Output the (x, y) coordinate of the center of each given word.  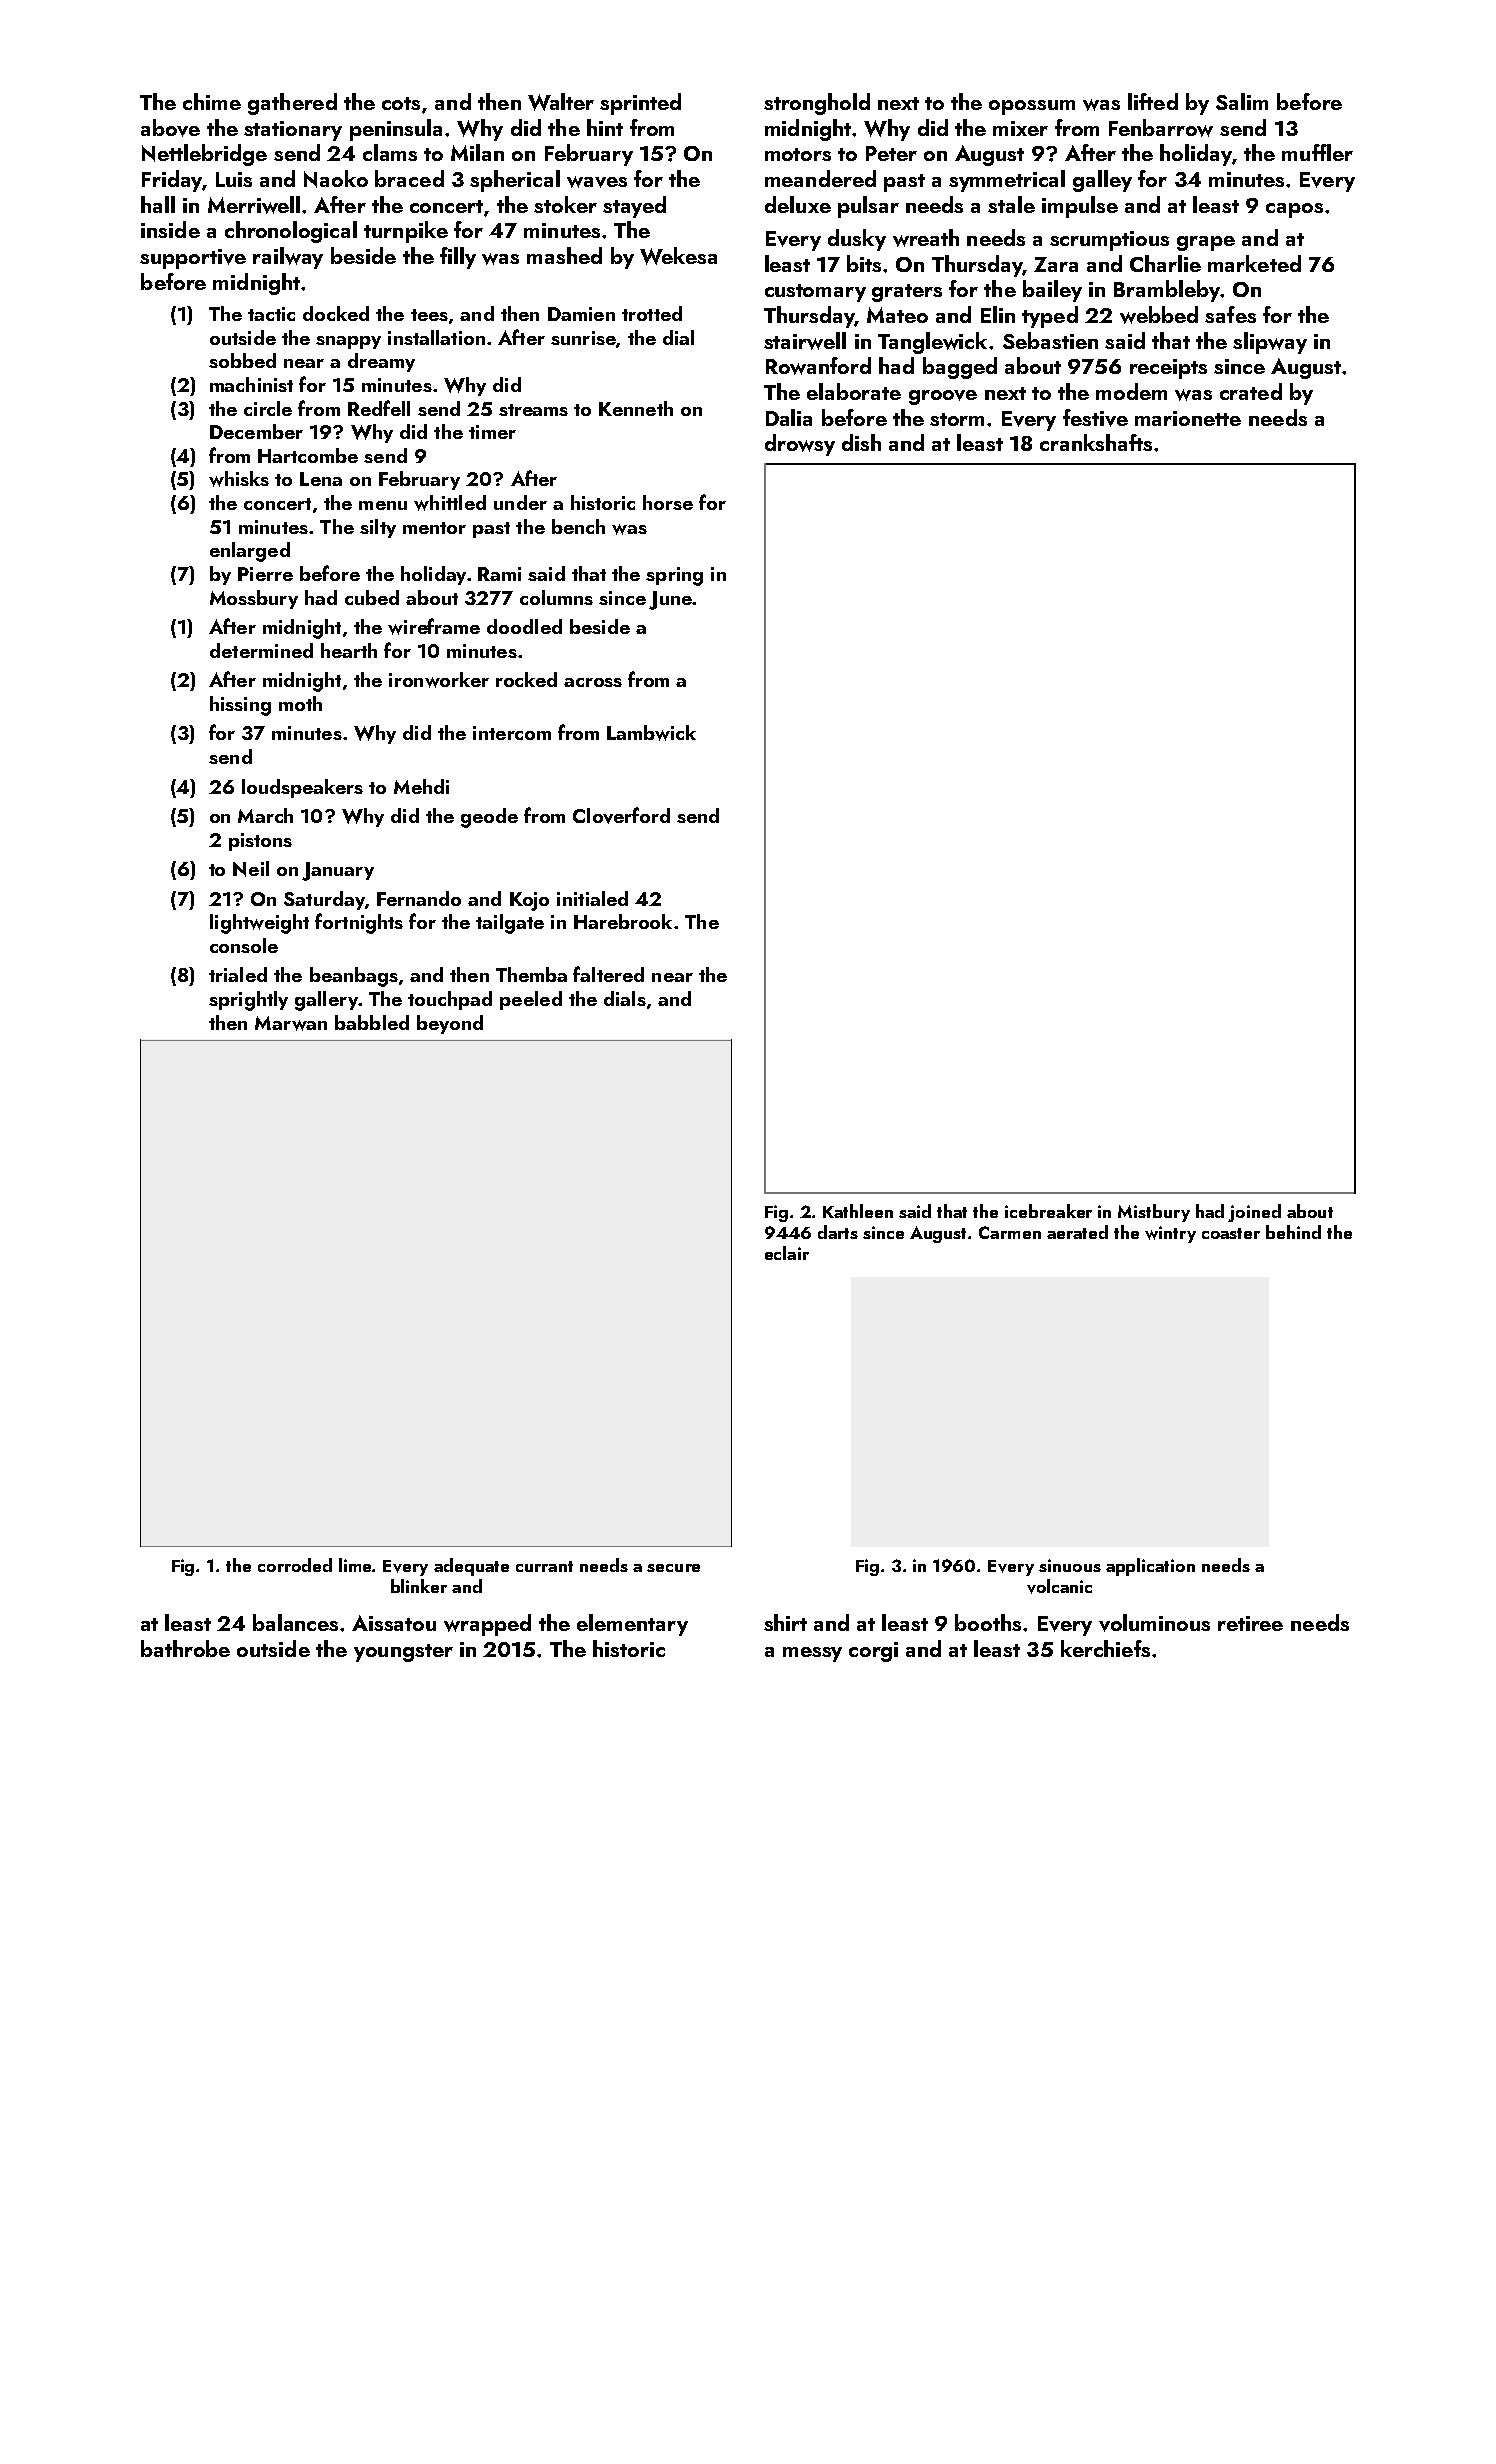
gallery (326, 1001)
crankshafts (1096, 442)
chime (212, 101)
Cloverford (621, 815)
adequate (471, 1567)
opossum (1032, 107)
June (670, 600)
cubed (372, 597)
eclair (787, 1253)
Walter (561, 102)
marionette (1188, 418)
